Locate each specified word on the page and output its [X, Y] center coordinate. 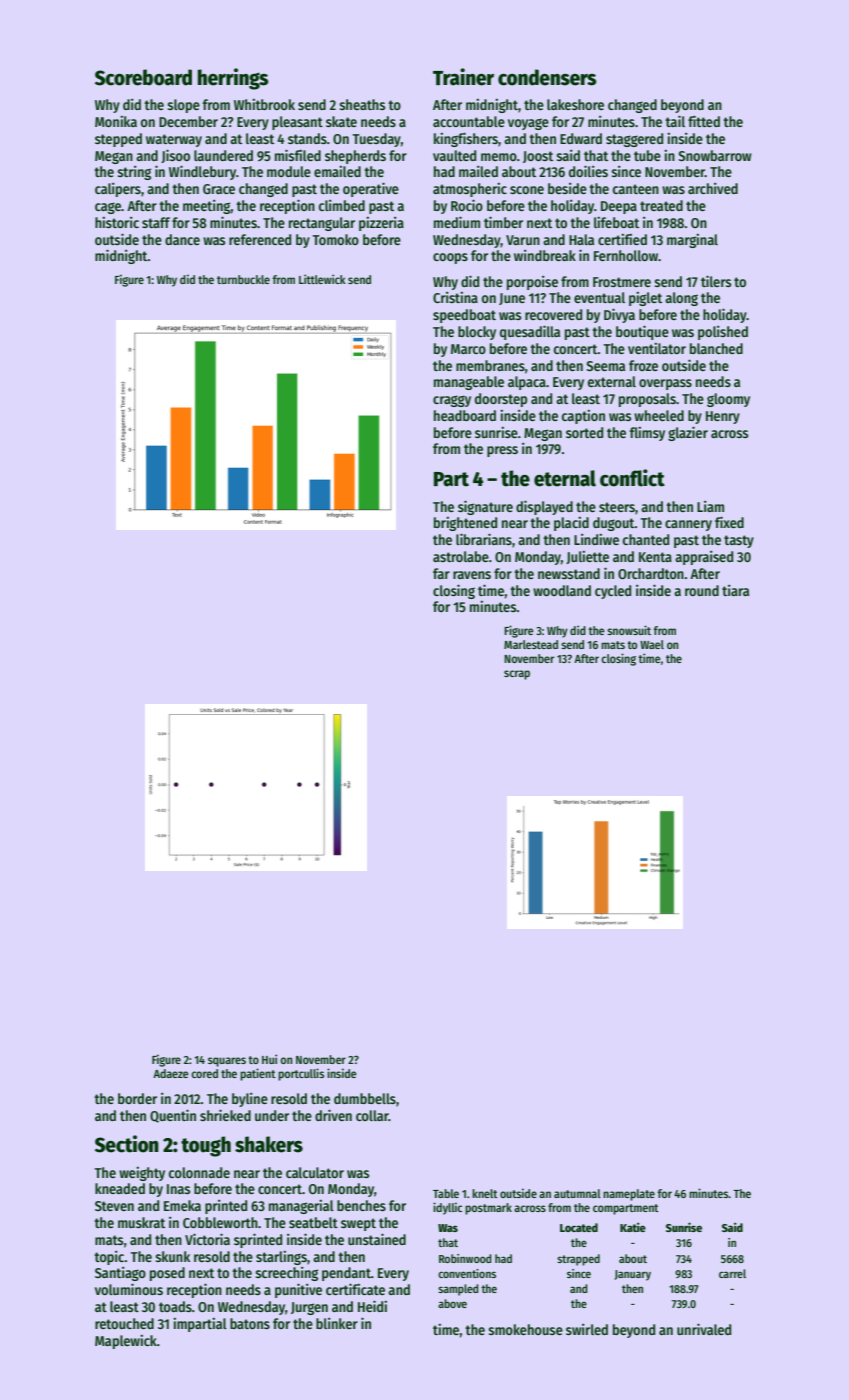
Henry [723, 417]
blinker [337, 1323]
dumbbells [365, 1098]
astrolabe [461, 556]
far [441, 573]
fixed [729, 522]
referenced [260, 239]
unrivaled [704, 1329]
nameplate [629, 1195]
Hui [269, 1059]
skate [341, 121]
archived [713, 188]
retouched [124, 1323]
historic [117, 222]
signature [485, 507]
